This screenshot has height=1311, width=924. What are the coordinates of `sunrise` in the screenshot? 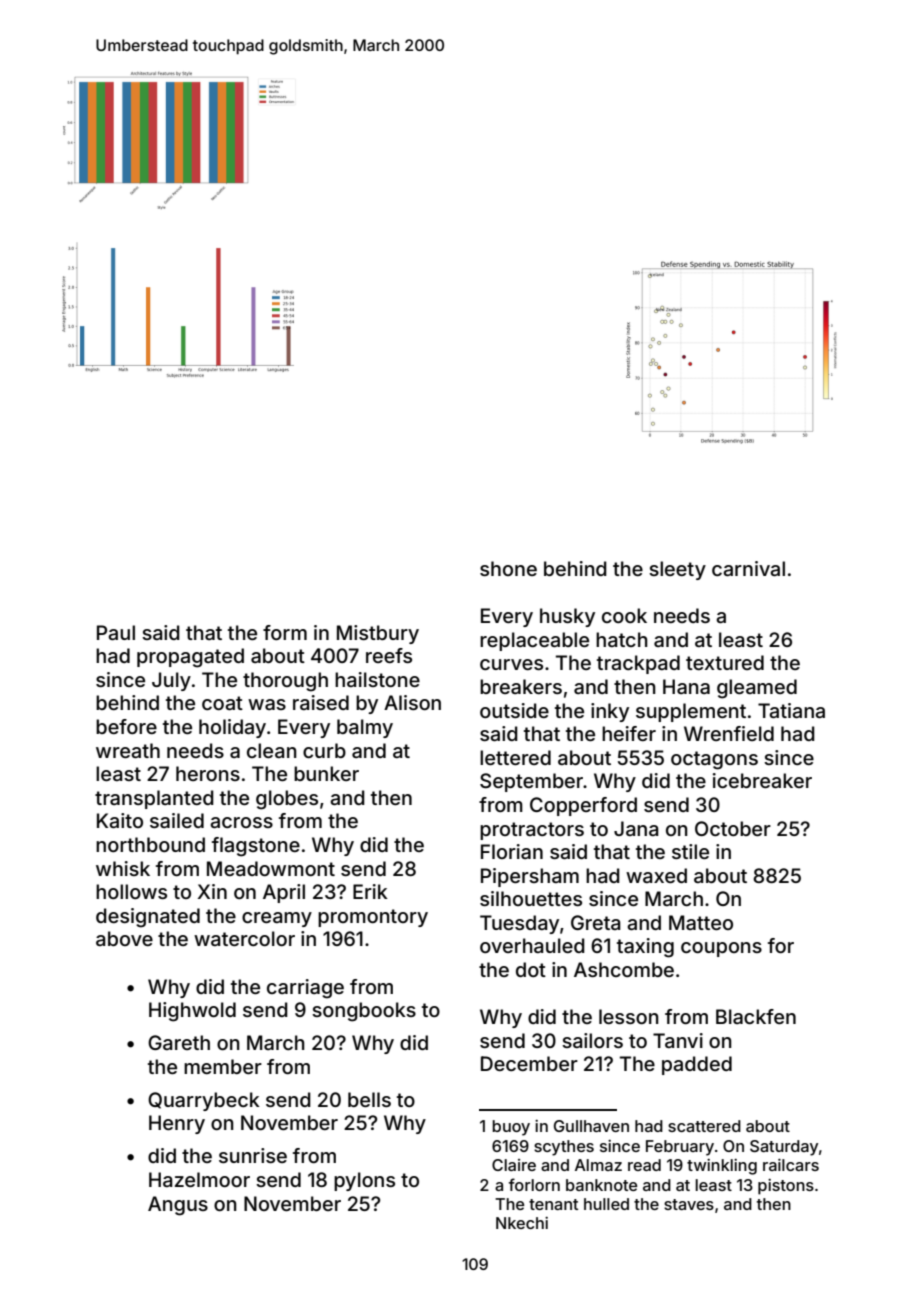 It's located at (253, 1155).
